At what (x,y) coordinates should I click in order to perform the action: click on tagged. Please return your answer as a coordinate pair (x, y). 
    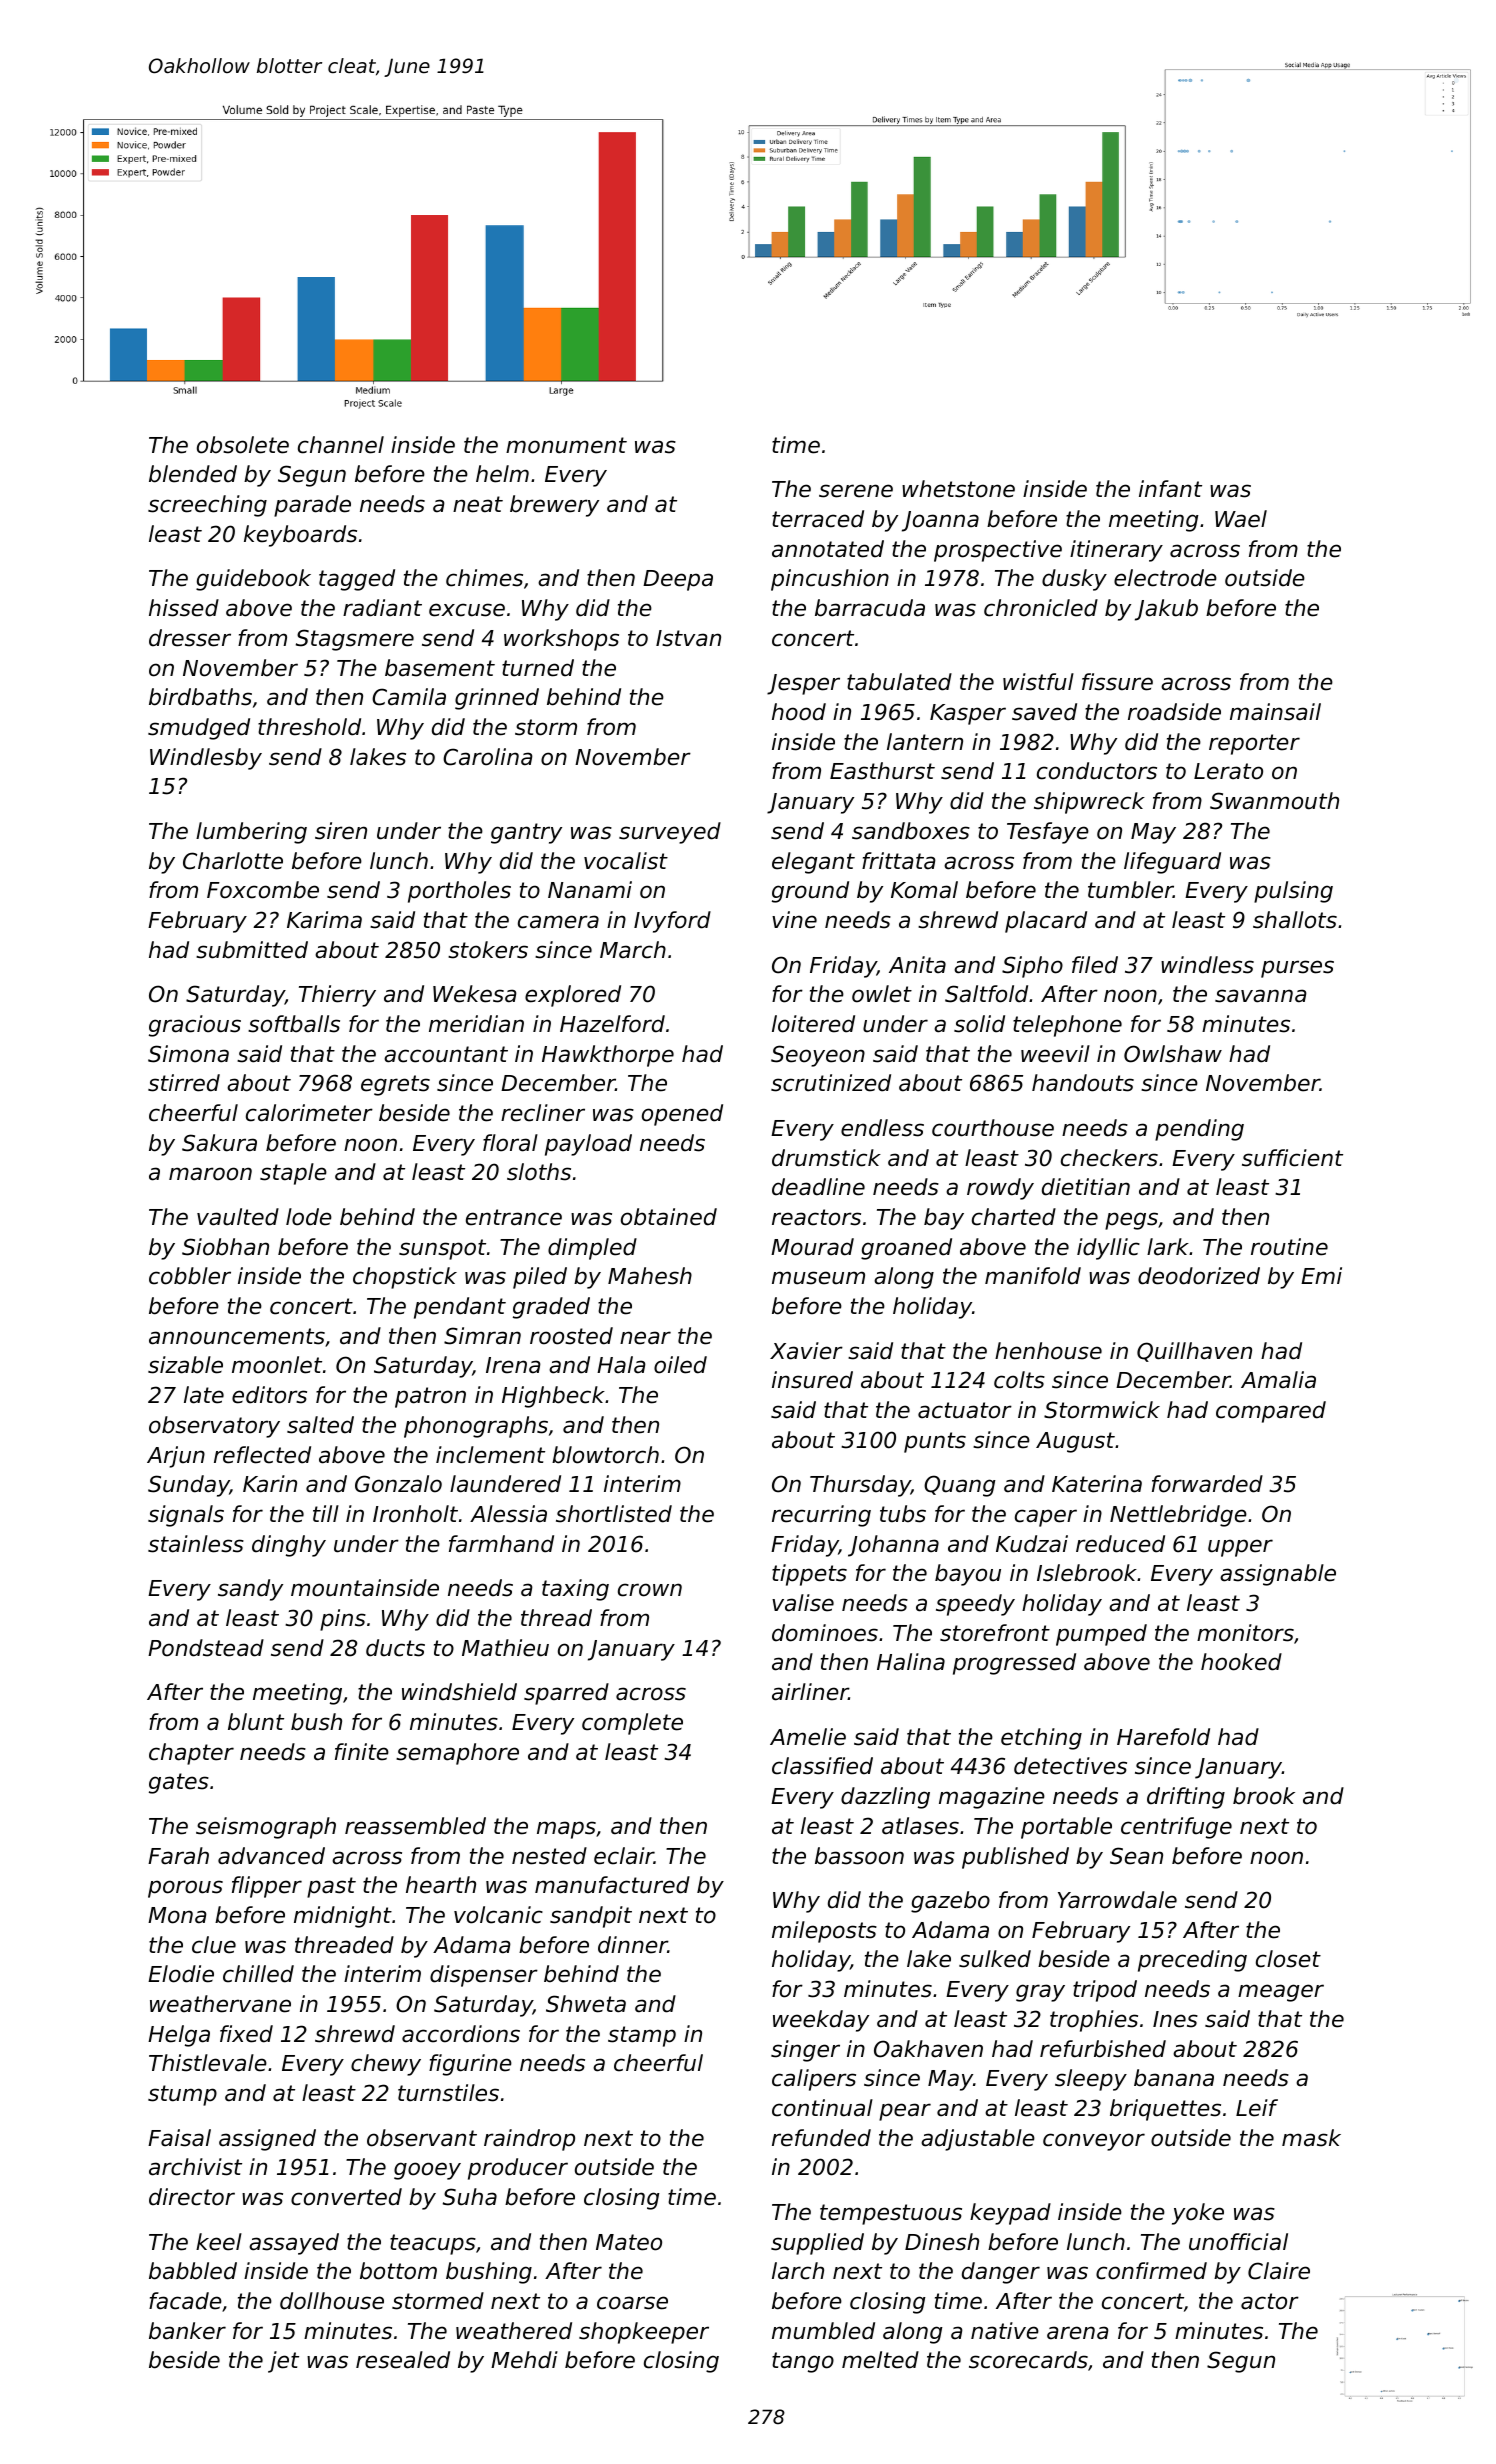
    Looking at the image, I should click on (357, 580).
